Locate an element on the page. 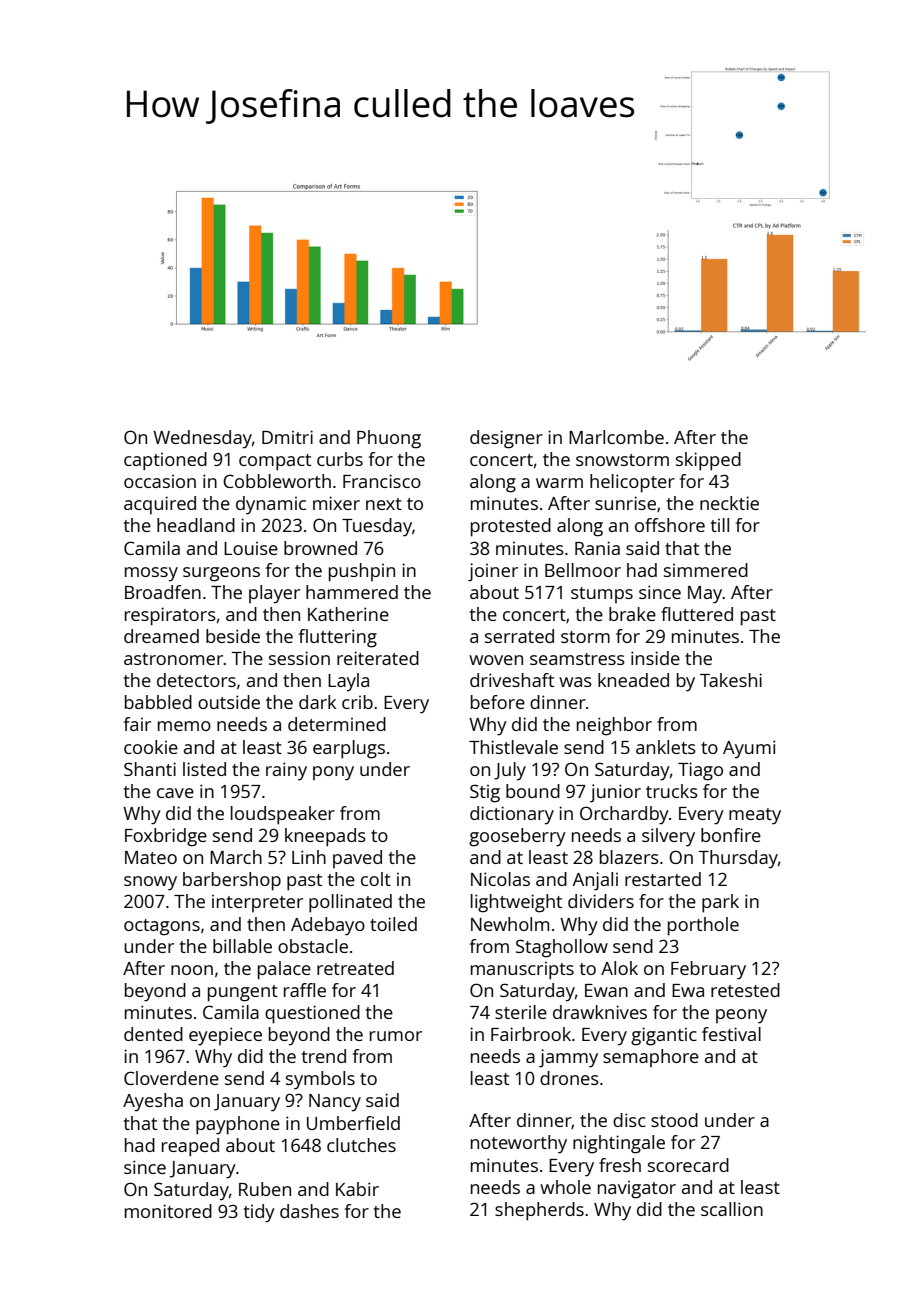 The height and width of the image is (1316, 908). reaped is located at coordinates (190, 1147).
